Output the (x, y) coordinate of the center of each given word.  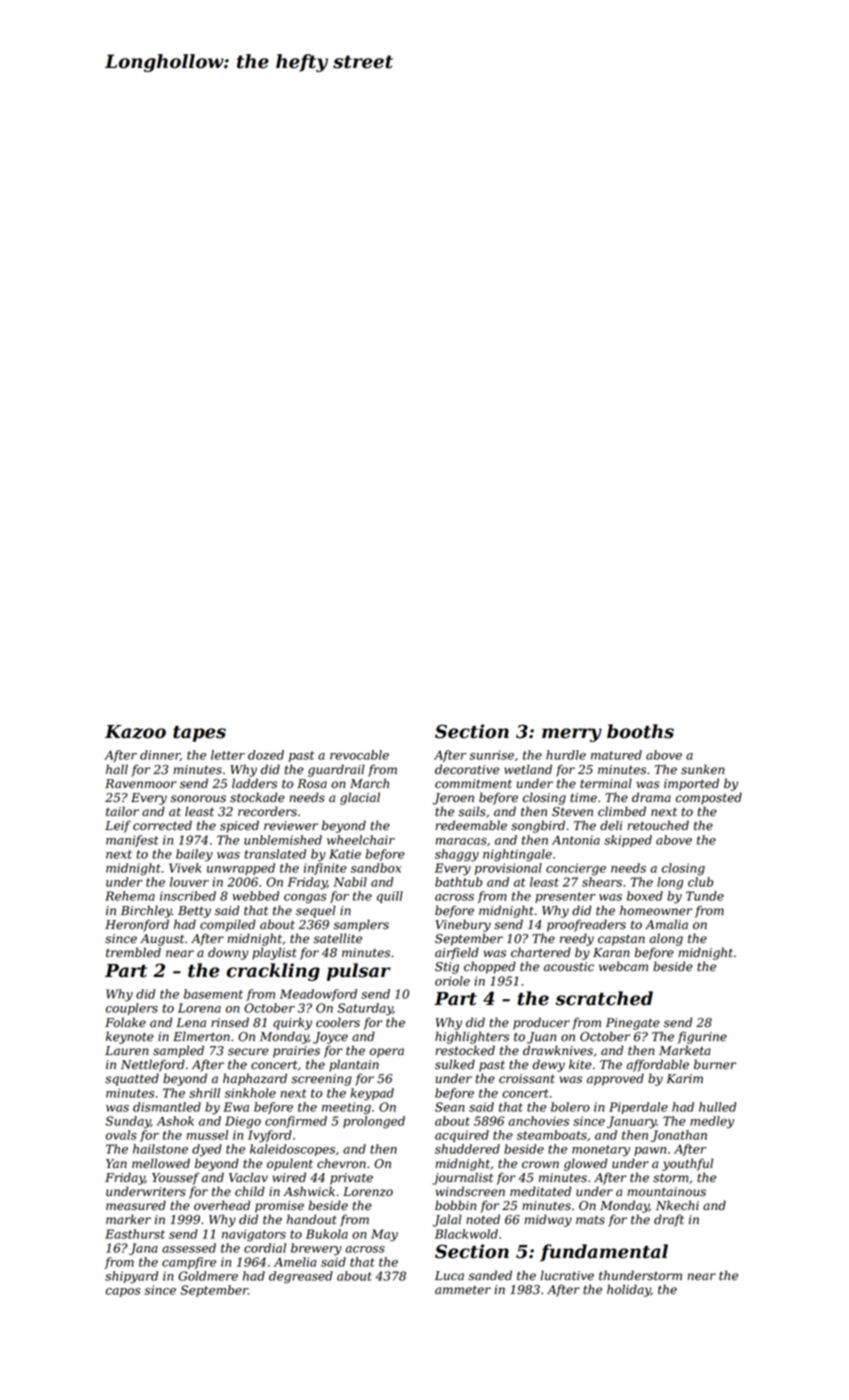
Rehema (130, 896)
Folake (125, 1022)
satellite (337, 938)
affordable (657, 1065)
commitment (473, 784)
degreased (301, 1277)
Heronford (137, 925)
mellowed (161, 1163)
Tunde (705, 896)
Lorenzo (368, 1192)
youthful (687, 1164)
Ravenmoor (141, 784)
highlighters (472, 1037)
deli (611, 825)
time (583, 798)
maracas (461, 841)
